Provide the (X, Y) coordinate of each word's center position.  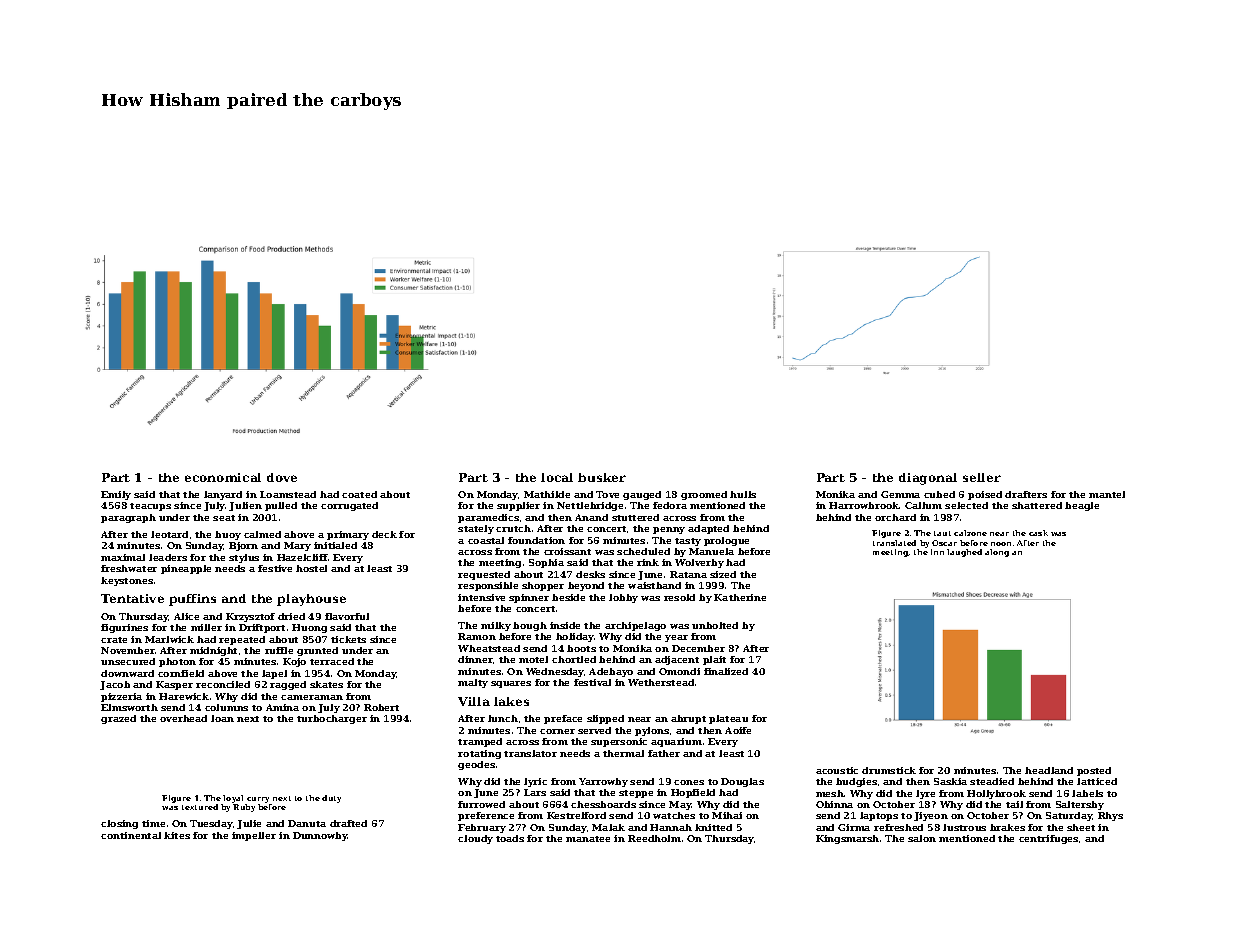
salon (922, 838)
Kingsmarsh (847, 839)
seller (982, 477)
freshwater (129, 568)
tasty (688, 542)
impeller (254, 836)
